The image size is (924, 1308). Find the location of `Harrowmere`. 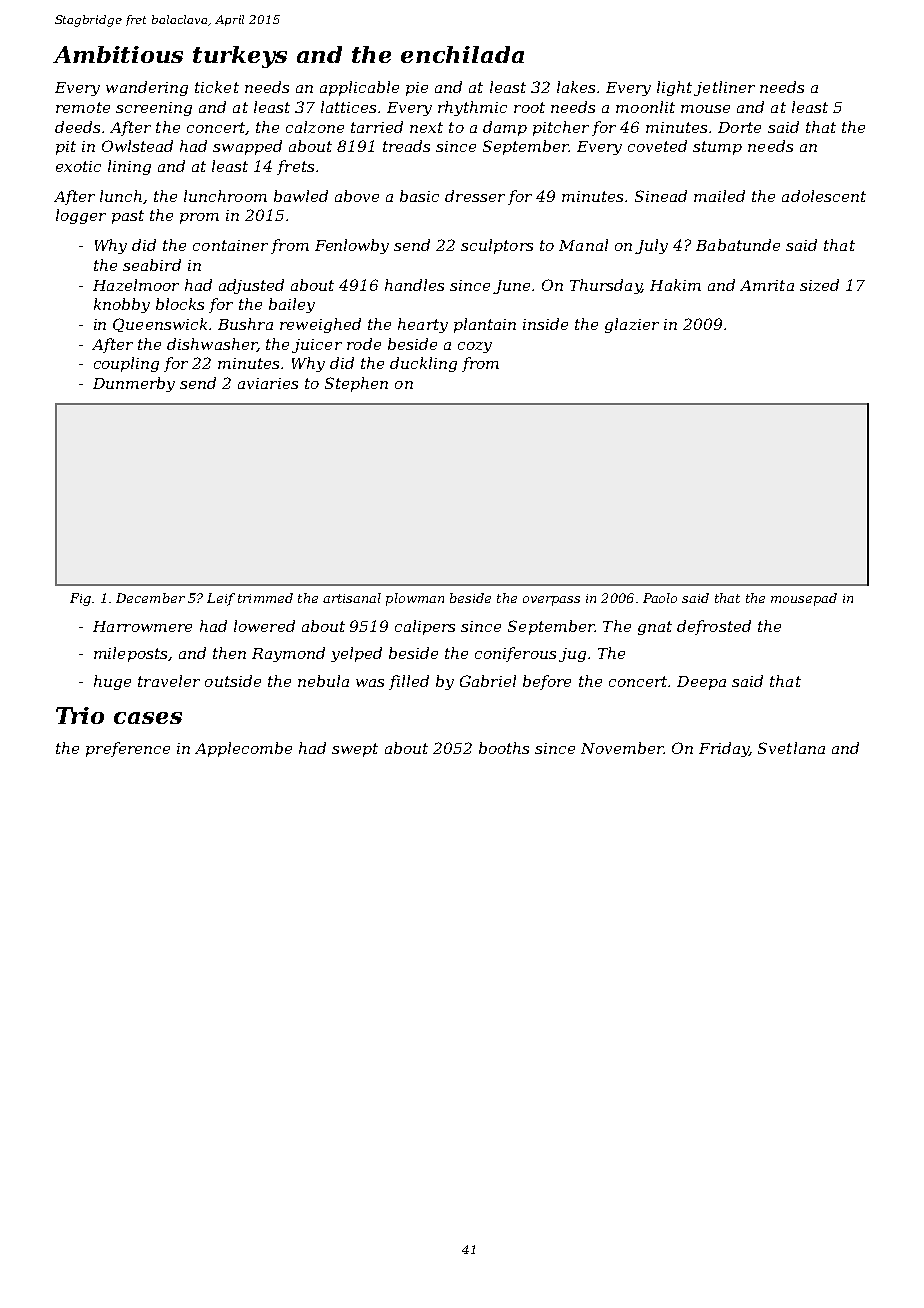

Harrowmere is located at coordinates (142, 626).
